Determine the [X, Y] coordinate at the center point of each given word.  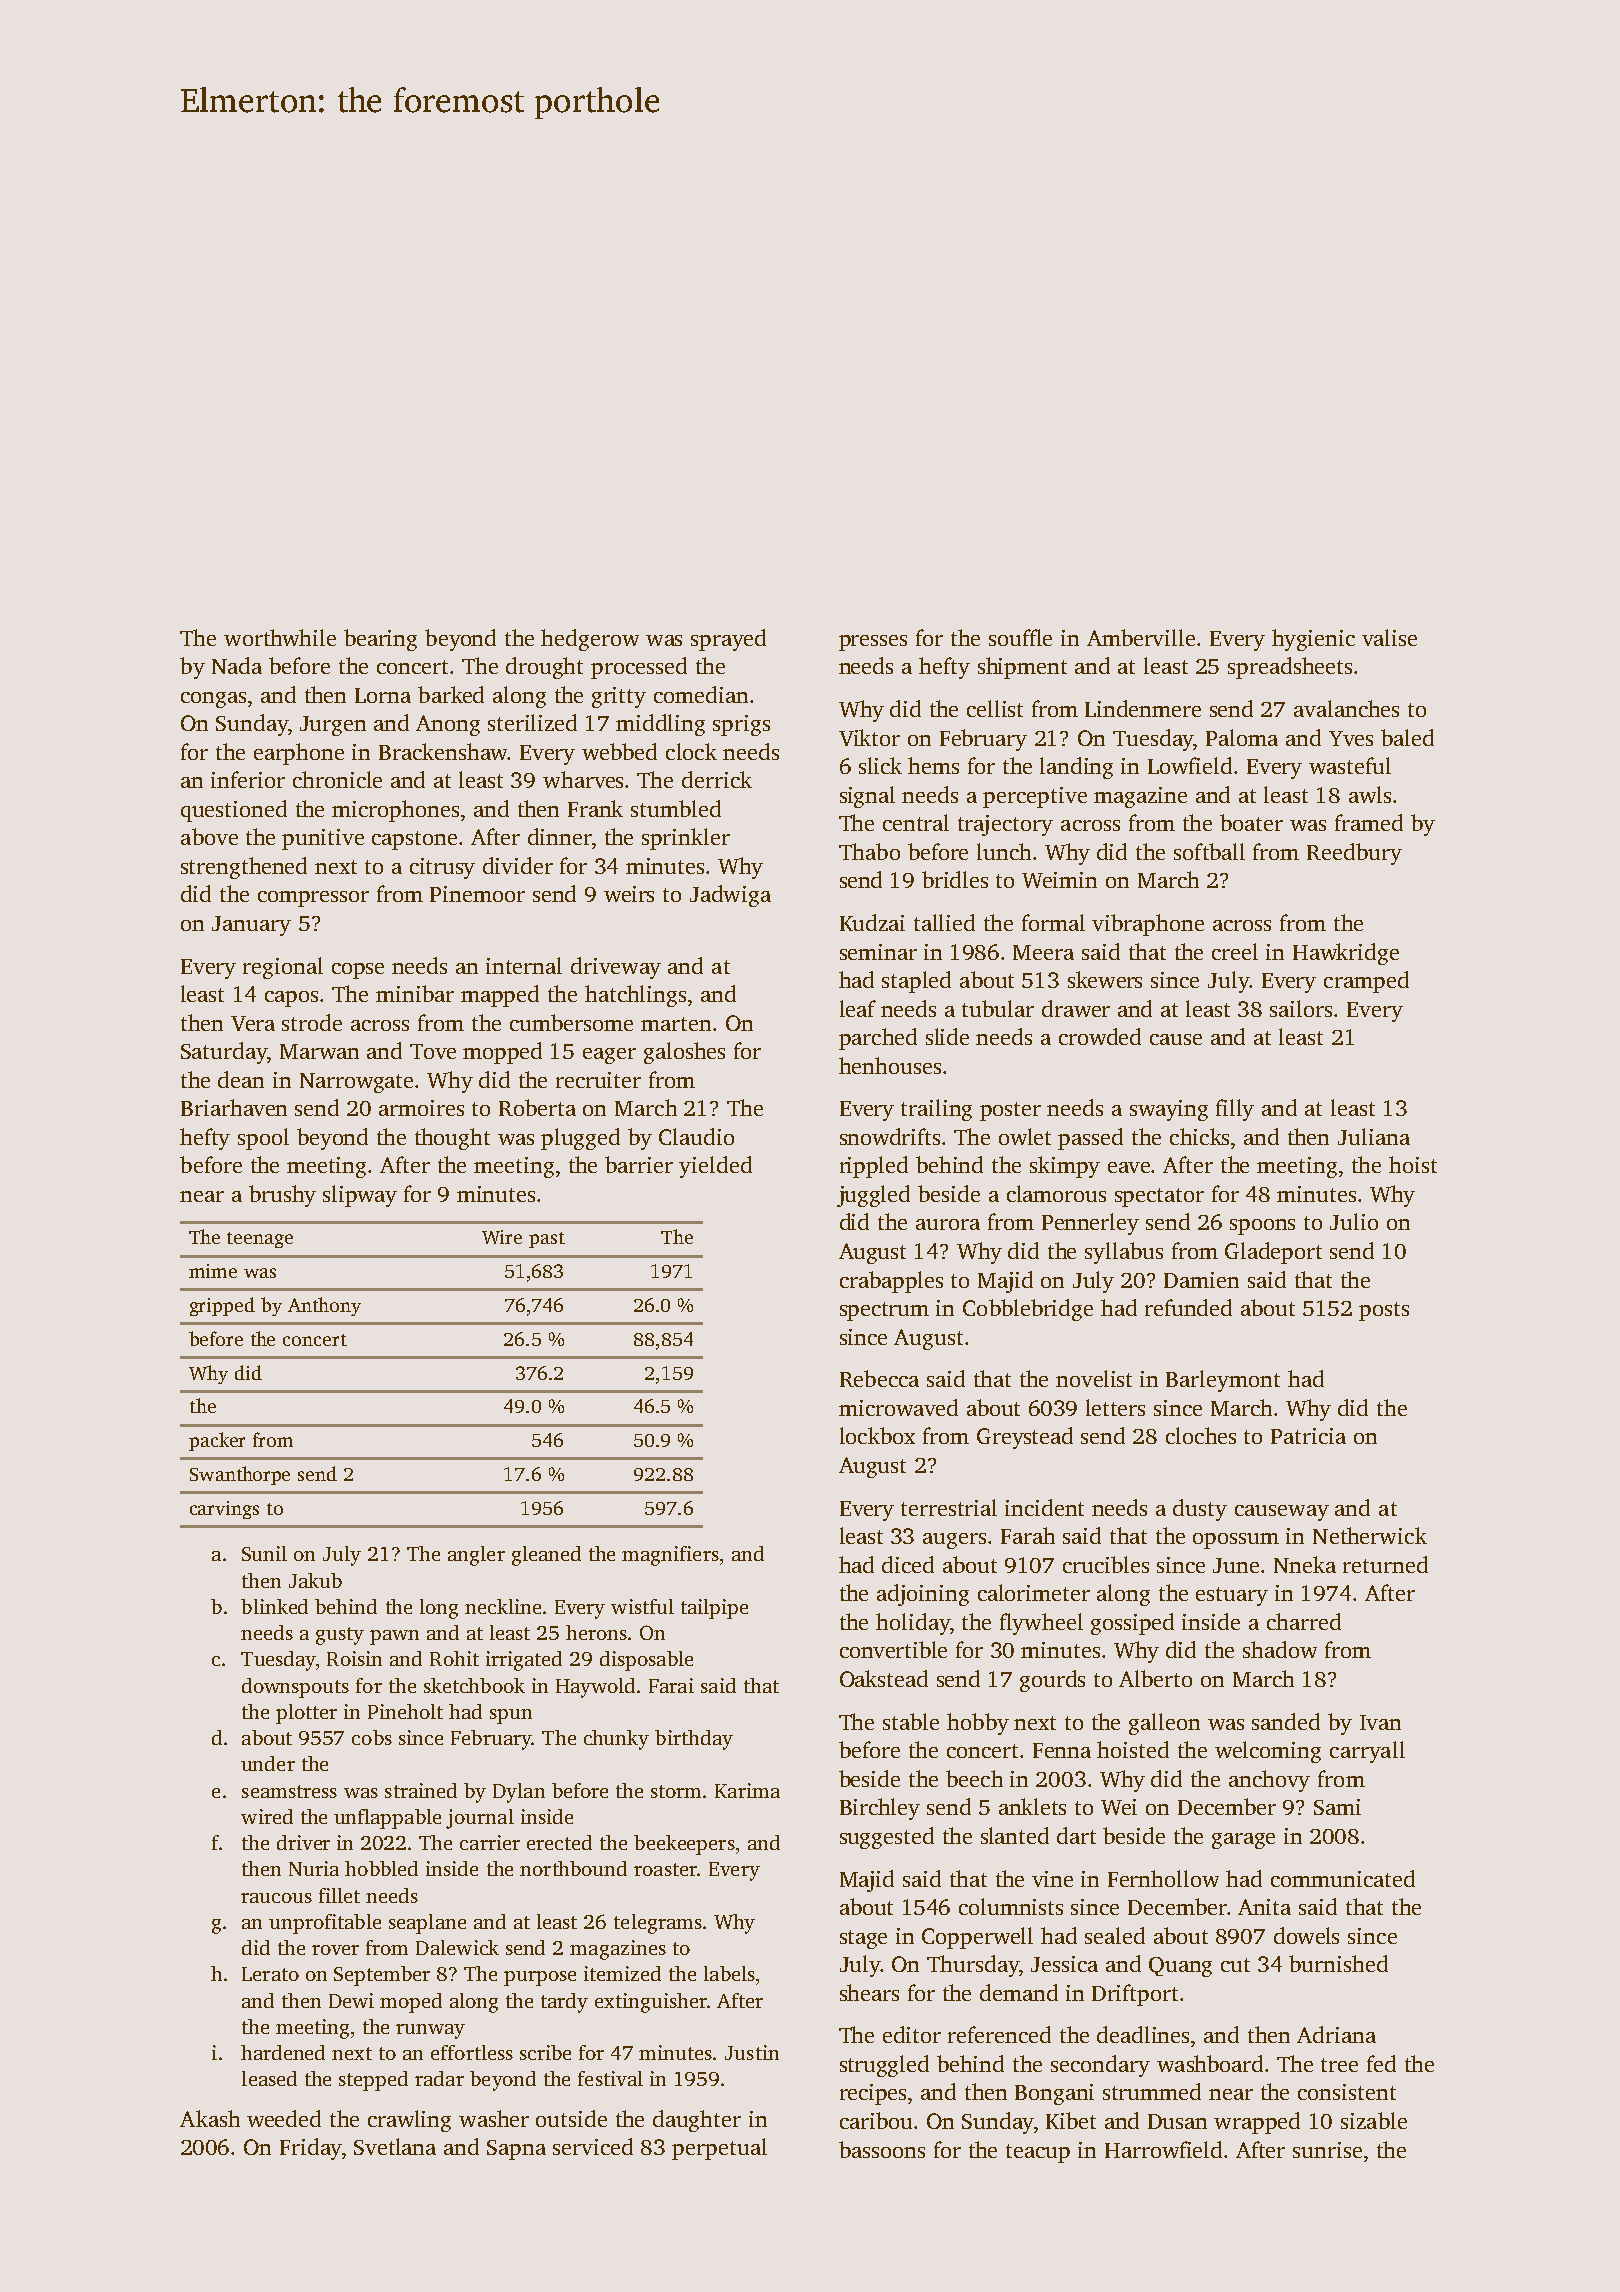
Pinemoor [477, 894]
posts [1384, 1311]
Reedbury [1354, 854]
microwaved [898, 1407]
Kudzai [872, 922]
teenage [260, 1240]
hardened [283, 2052]
